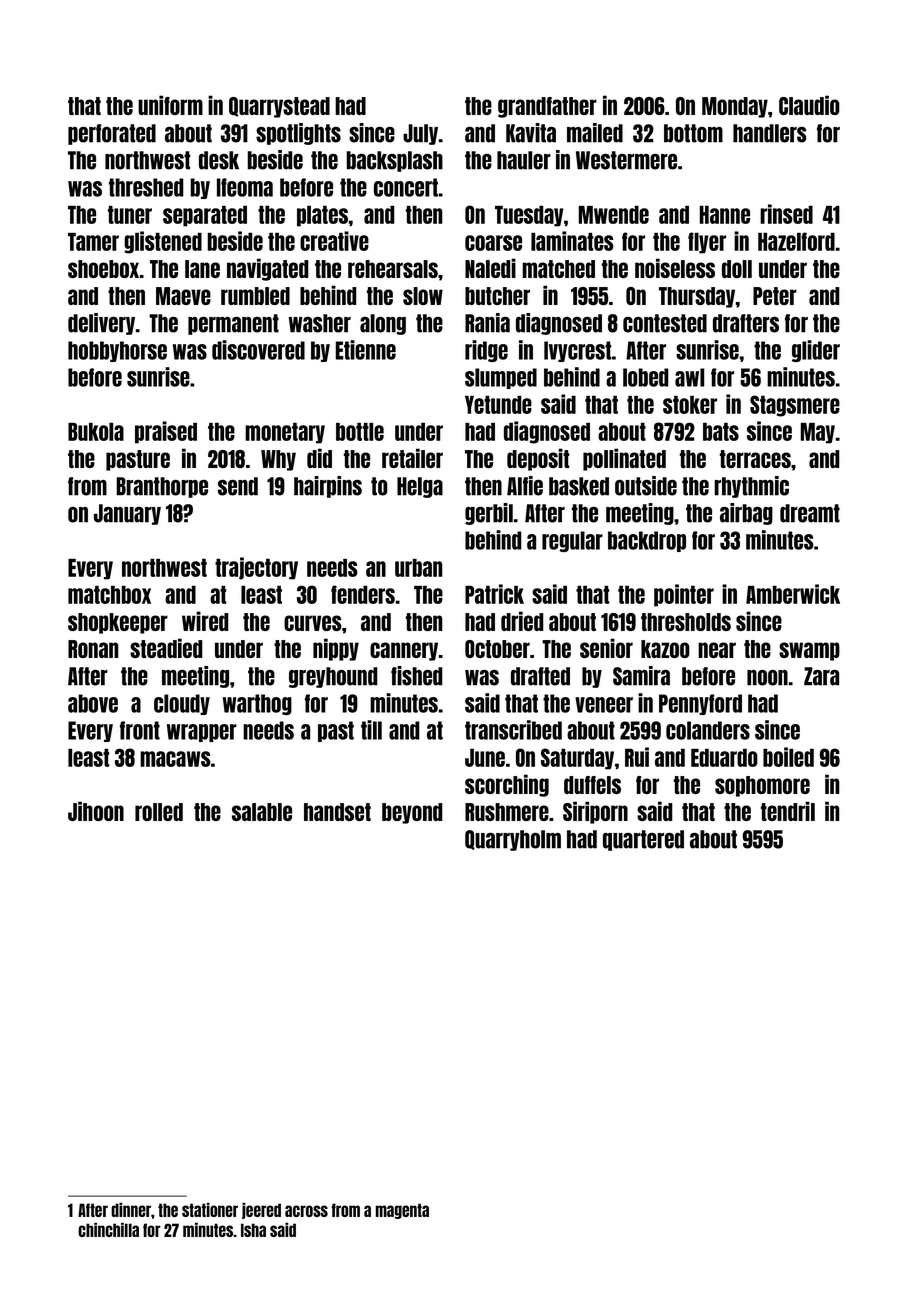 Image resolution: width=908 pixels, height=1316 pixels. I want to click on quartered, so click(643, 840).
